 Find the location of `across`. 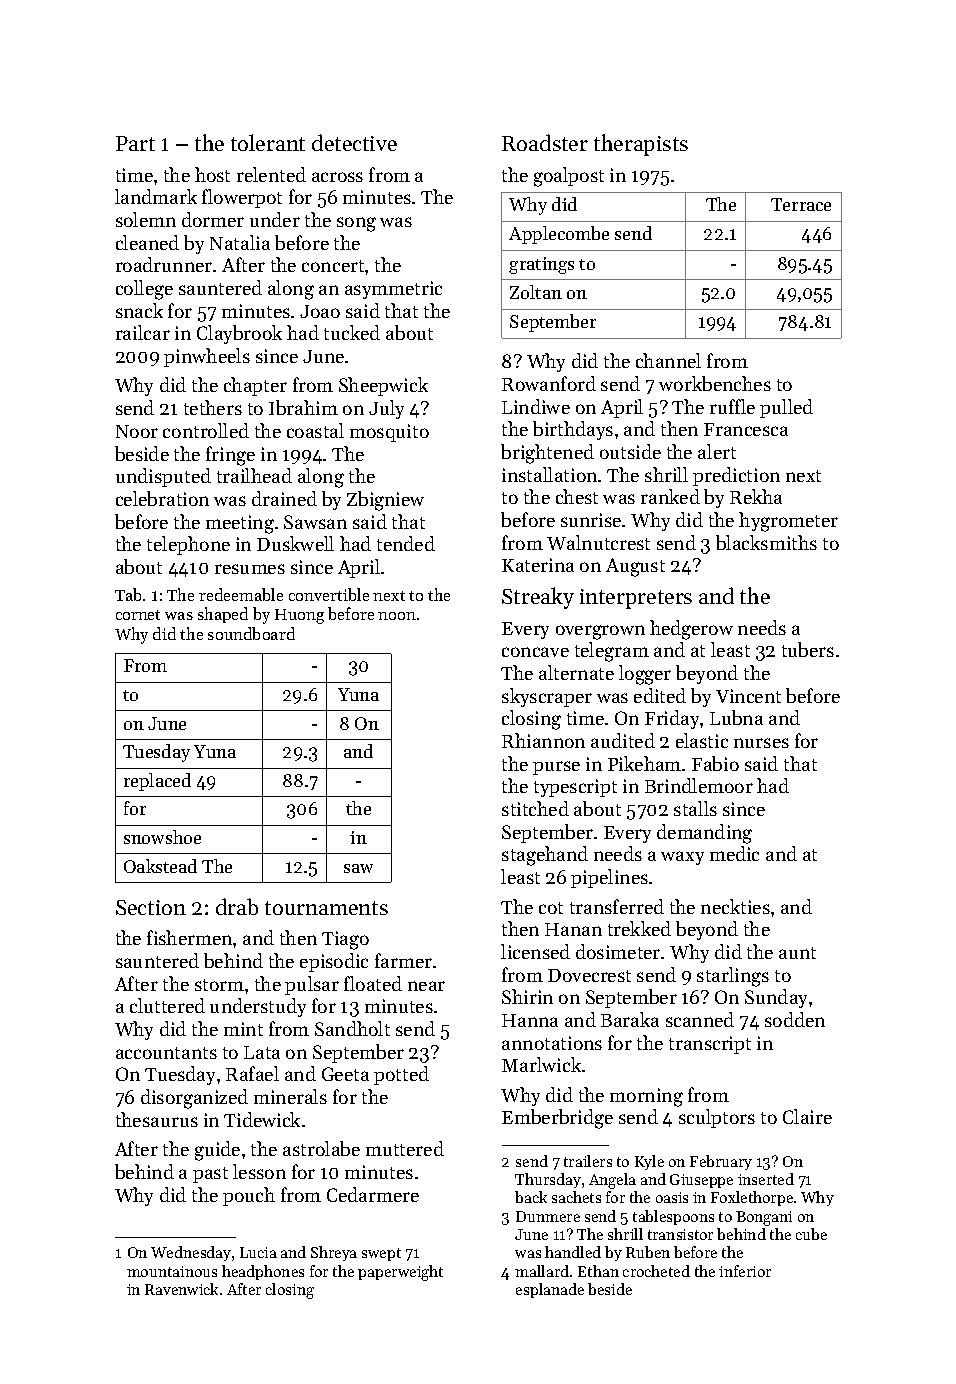

across is located at coordinates (337, 177).
